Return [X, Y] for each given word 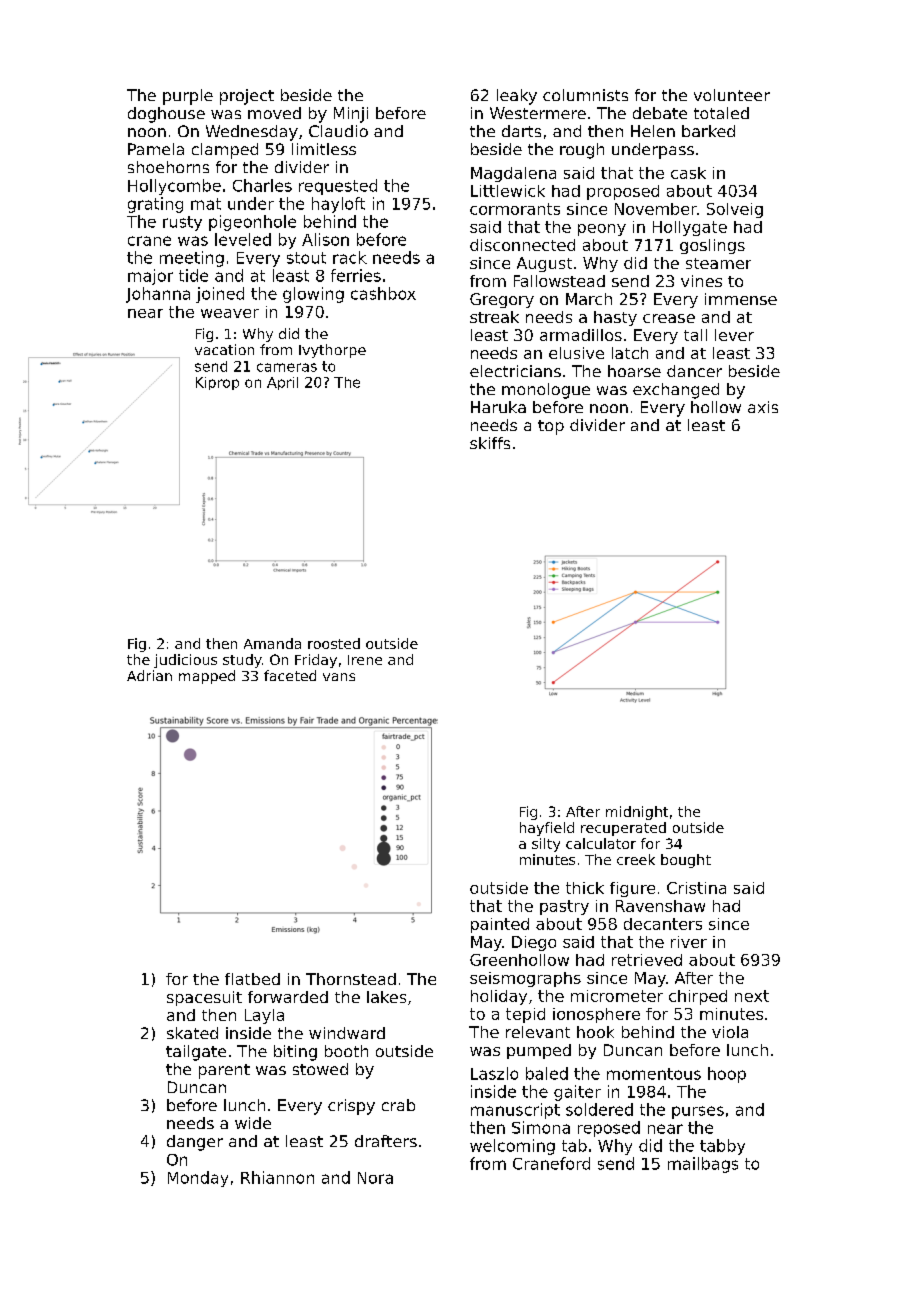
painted [500, 925]
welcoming [512, 1147]
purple [188, 97]
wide [253, 1123]
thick [585, 888]
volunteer [732, 95]
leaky [517, 97]
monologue [546, 391]
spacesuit [204, 998]
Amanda [272, 643]
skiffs [490, 443]
